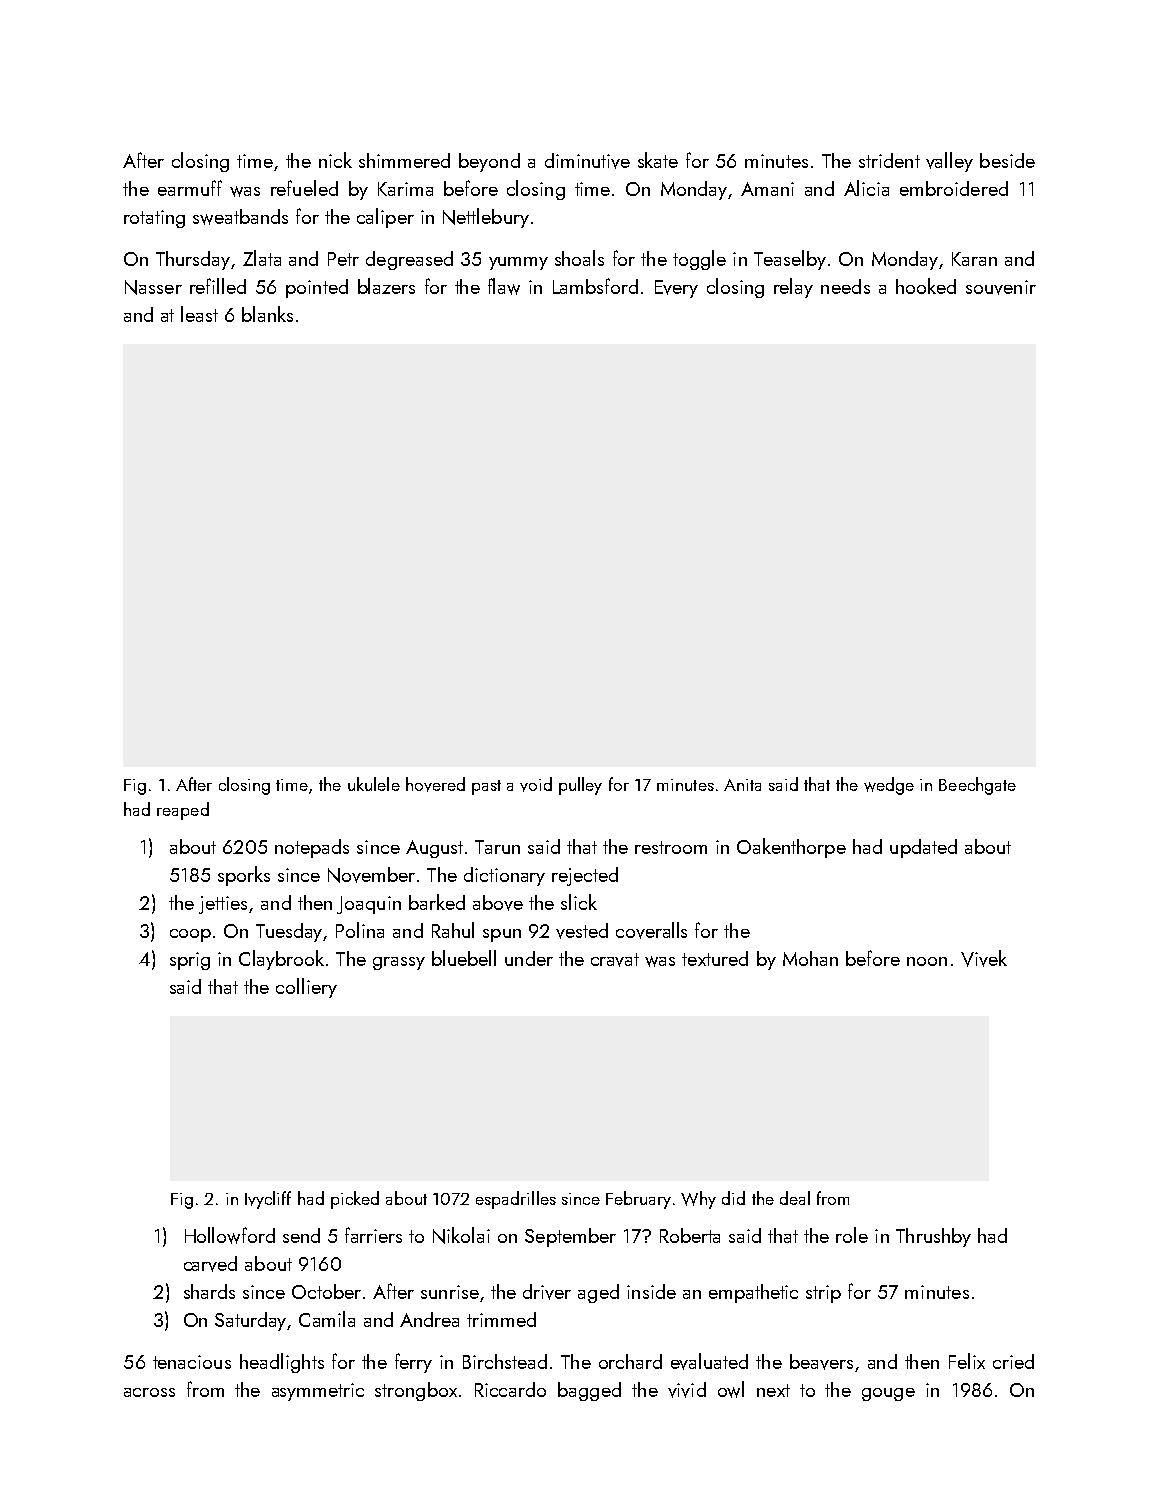  Describe the element at coordinates (888, 1394) in the screenshot. I see `gouge` at that location.
